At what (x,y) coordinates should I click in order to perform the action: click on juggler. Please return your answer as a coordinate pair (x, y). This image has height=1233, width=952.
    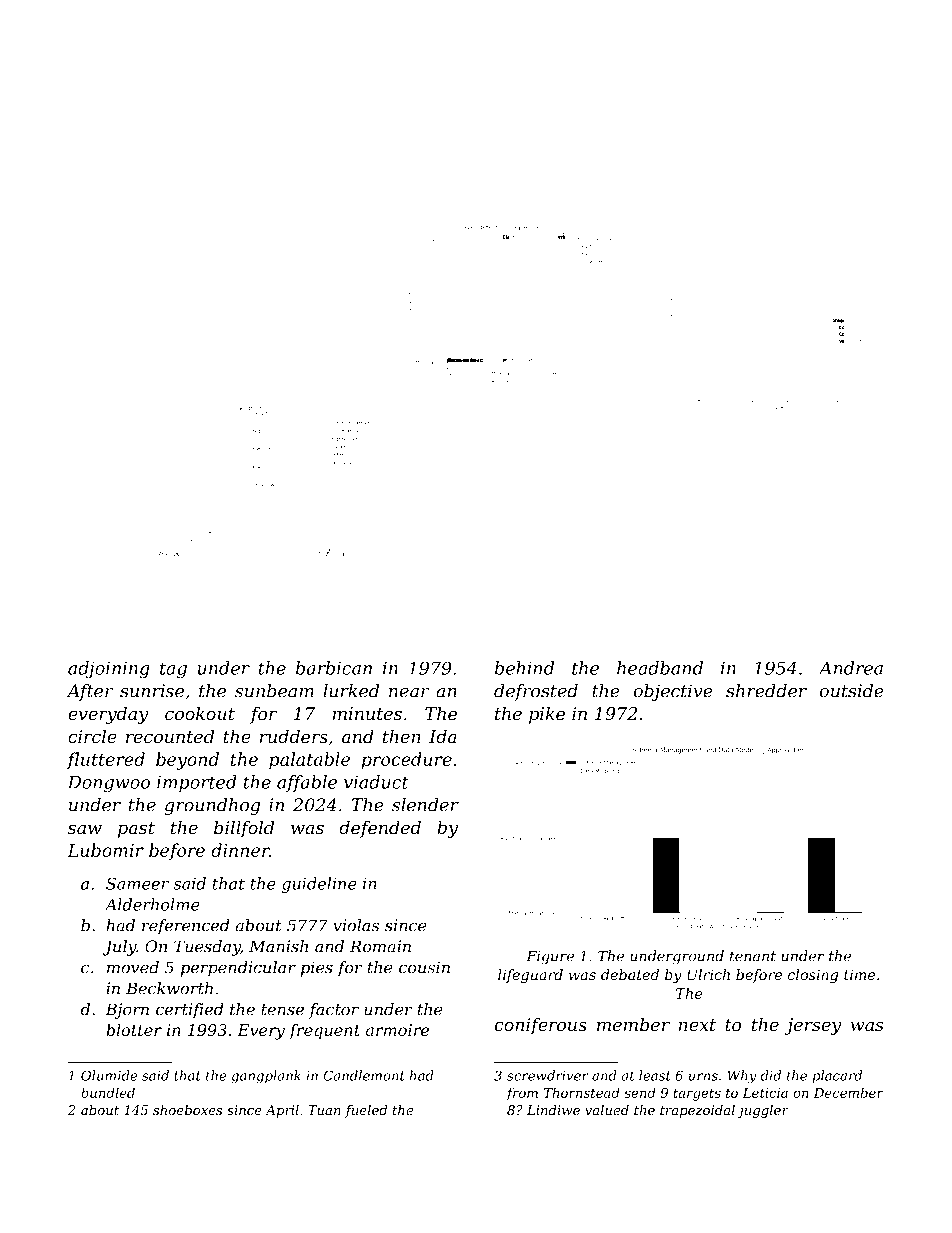
    Looking at the image, I should click on (763, 1111).
